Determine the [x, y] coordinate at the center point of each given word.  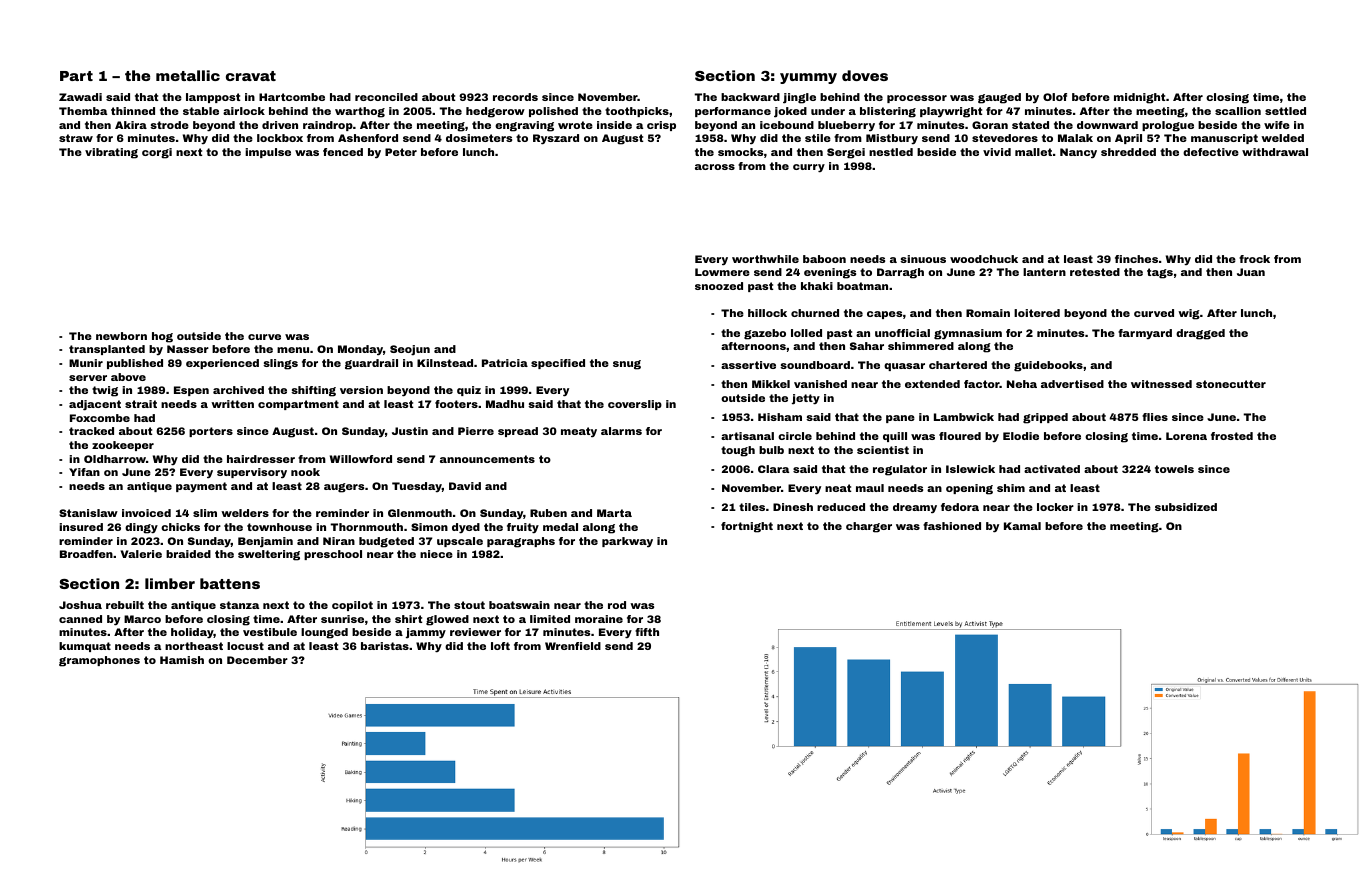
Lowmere [722, 272]
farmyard [1145, 334]
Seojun [410, 350]
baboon [824, 259]
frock [1254, 259]
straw [76, 138]
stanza [239, 605]
